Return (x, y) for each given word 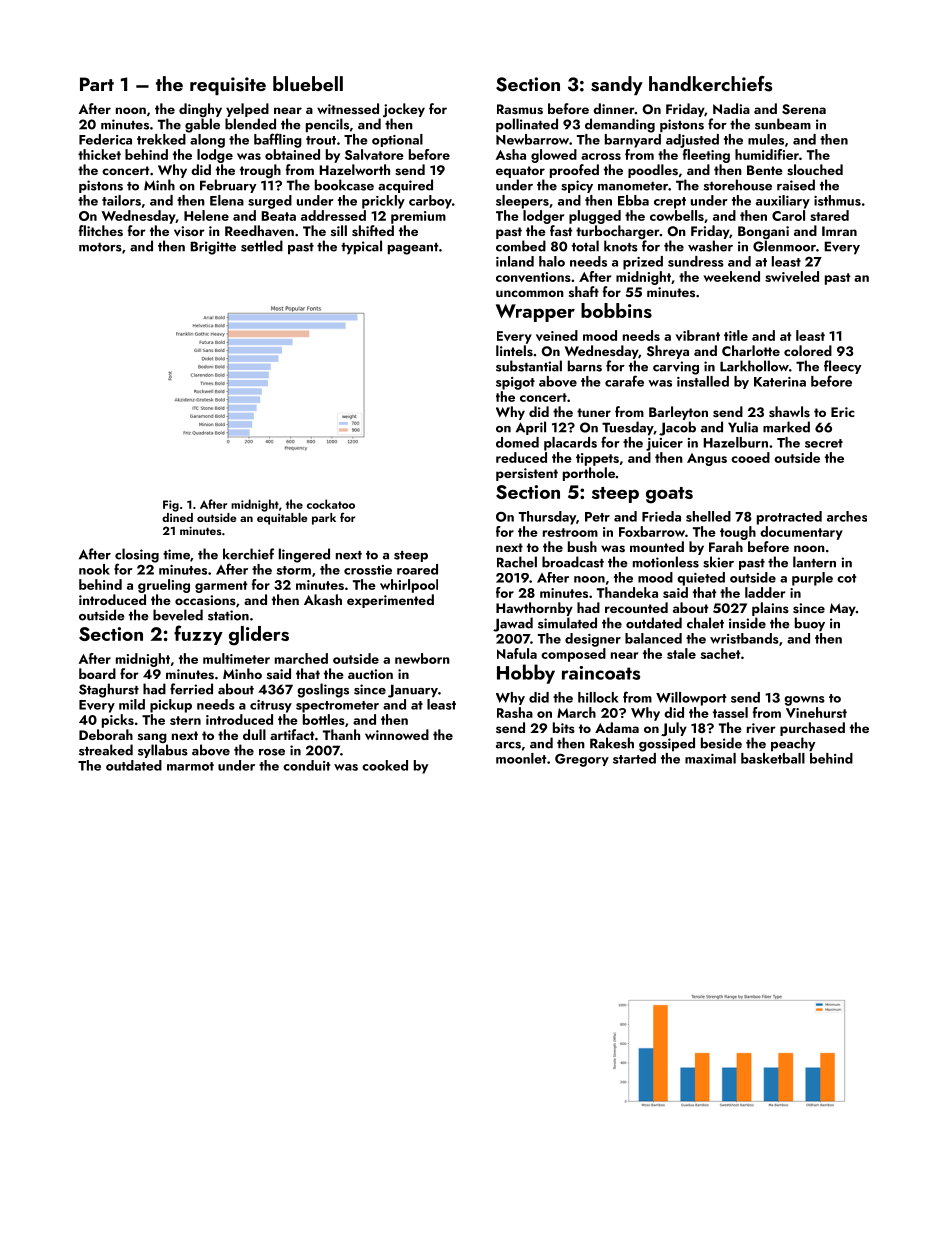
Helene (206, 215)
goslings (323, 690)
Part (97, 84)
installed (703, 381)
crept (670, 203)
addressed (333, 215)
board (97, 673)
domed (517, 442)
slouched (815, 170)
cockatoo (331, 504)
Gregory (582, 760)
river (761, 728)
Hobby (526, 674)
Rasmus (520, 109)
